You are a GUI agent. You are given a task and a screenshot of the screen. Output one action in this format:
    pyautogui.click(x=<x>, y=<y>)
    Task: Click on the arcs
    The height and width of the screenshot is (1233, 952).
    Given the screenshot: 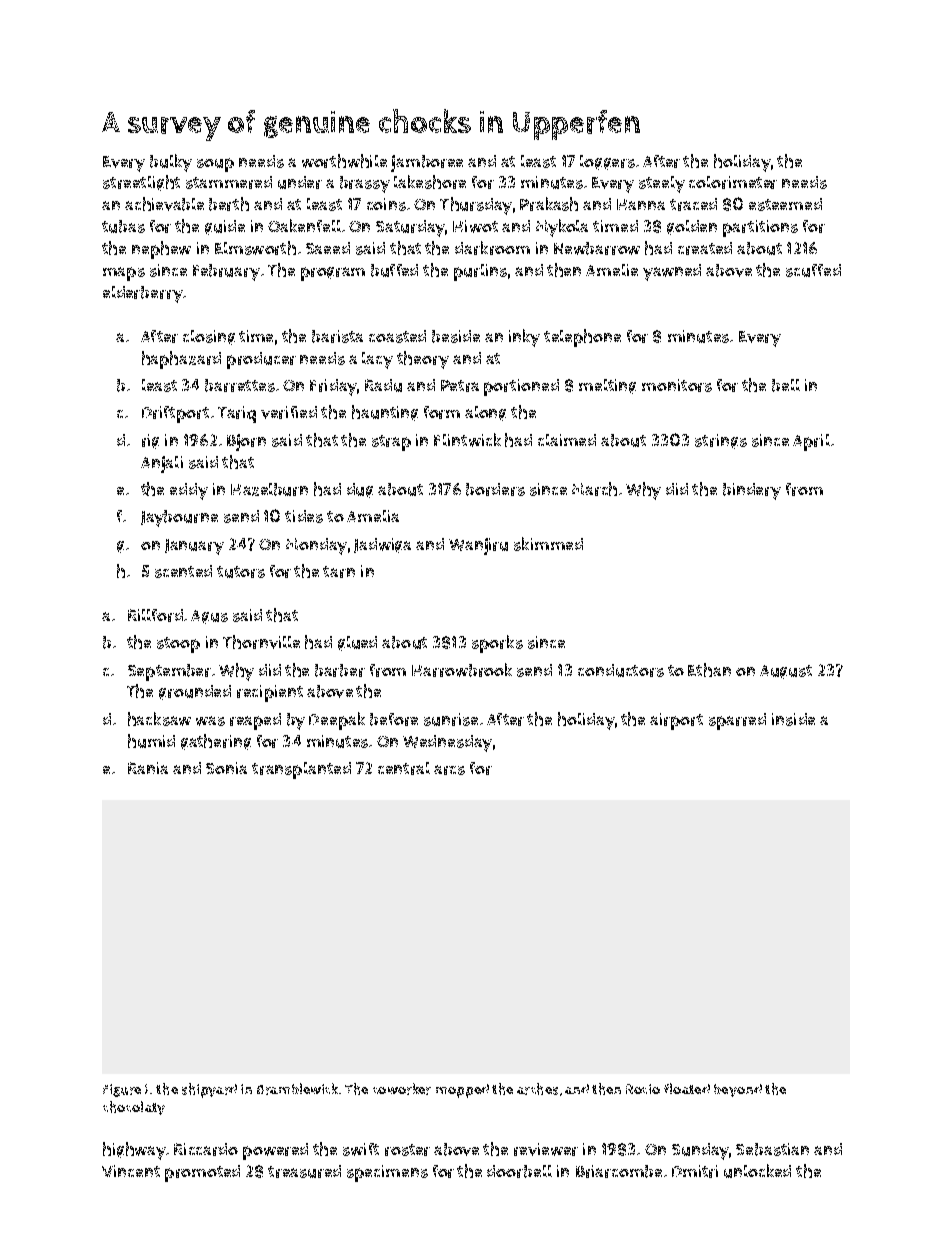 What is the action you would take?
    pyautogui.click(x=449, y=770)
